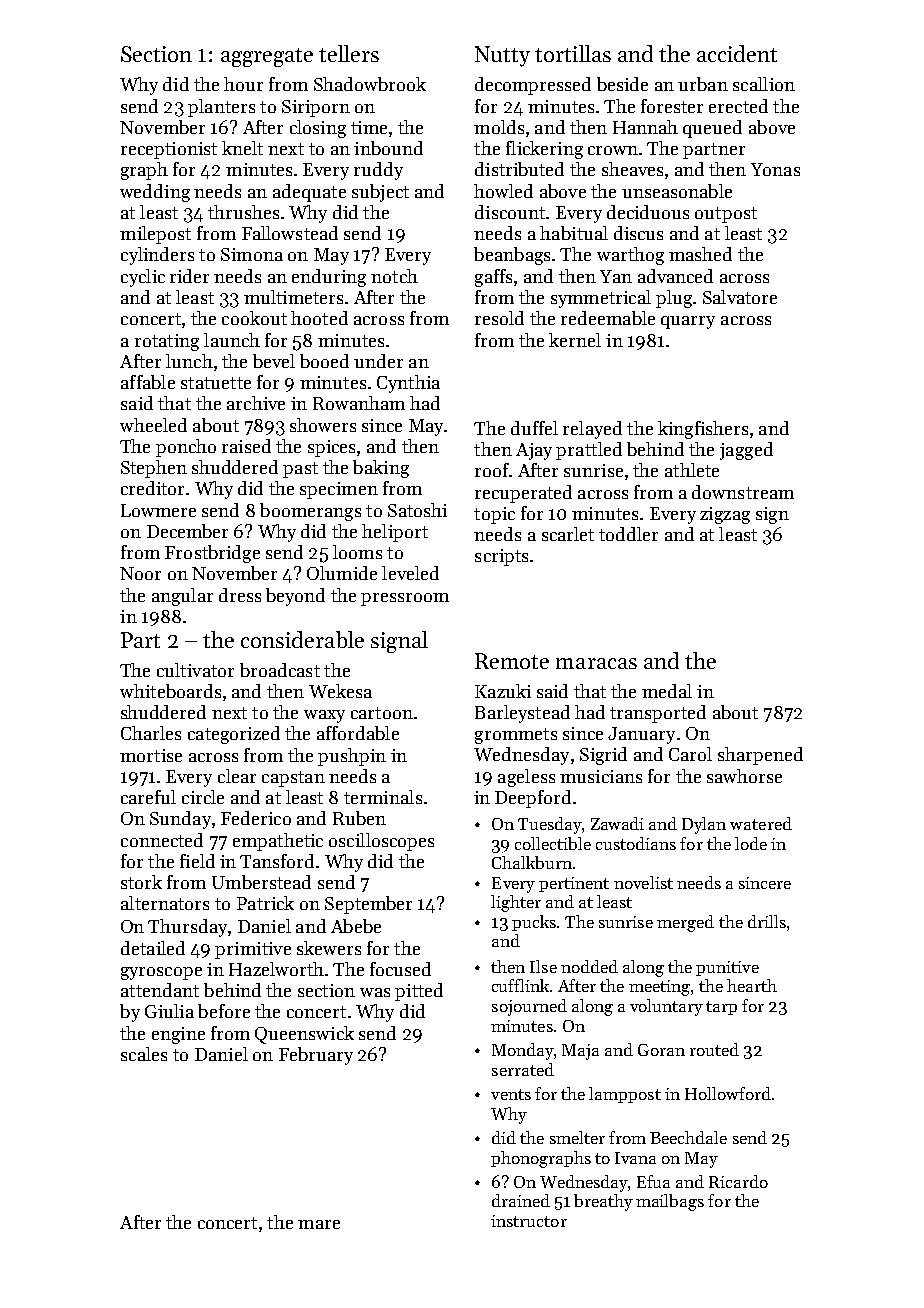 The height and width of the screenshot is (1308, 924). I want to click on mare, so click(319, 1224).
